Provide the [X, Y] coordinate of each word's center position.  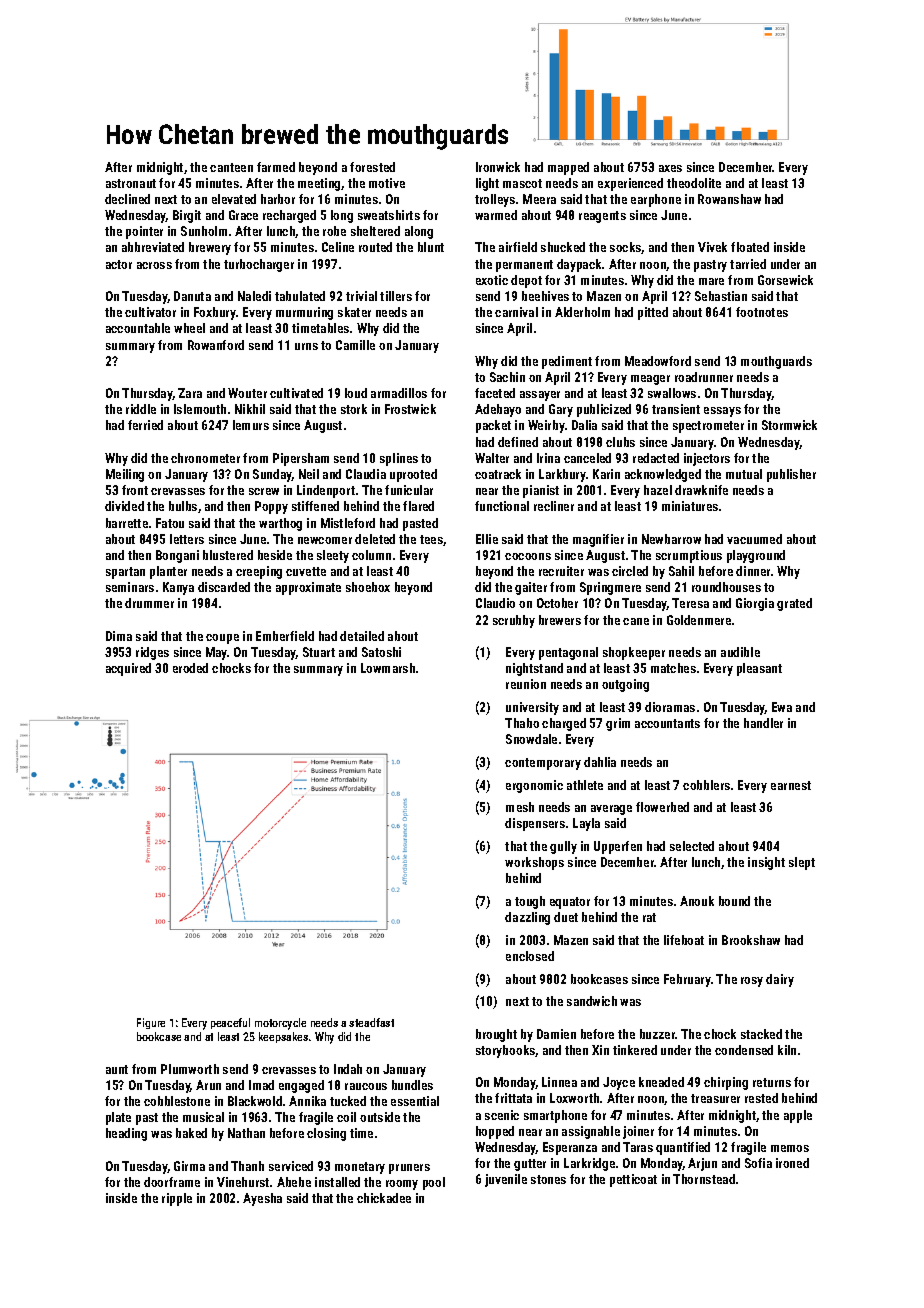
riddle [141, 409]
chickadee [384, 1198]
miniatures [690, 506]
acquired [128, 669]
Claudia [366, 474]
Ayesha [262, 1199]
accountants [667, 723]
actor [119, 264]
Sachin [507, 377]
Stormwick [789, 425]
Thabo [522, 723]
